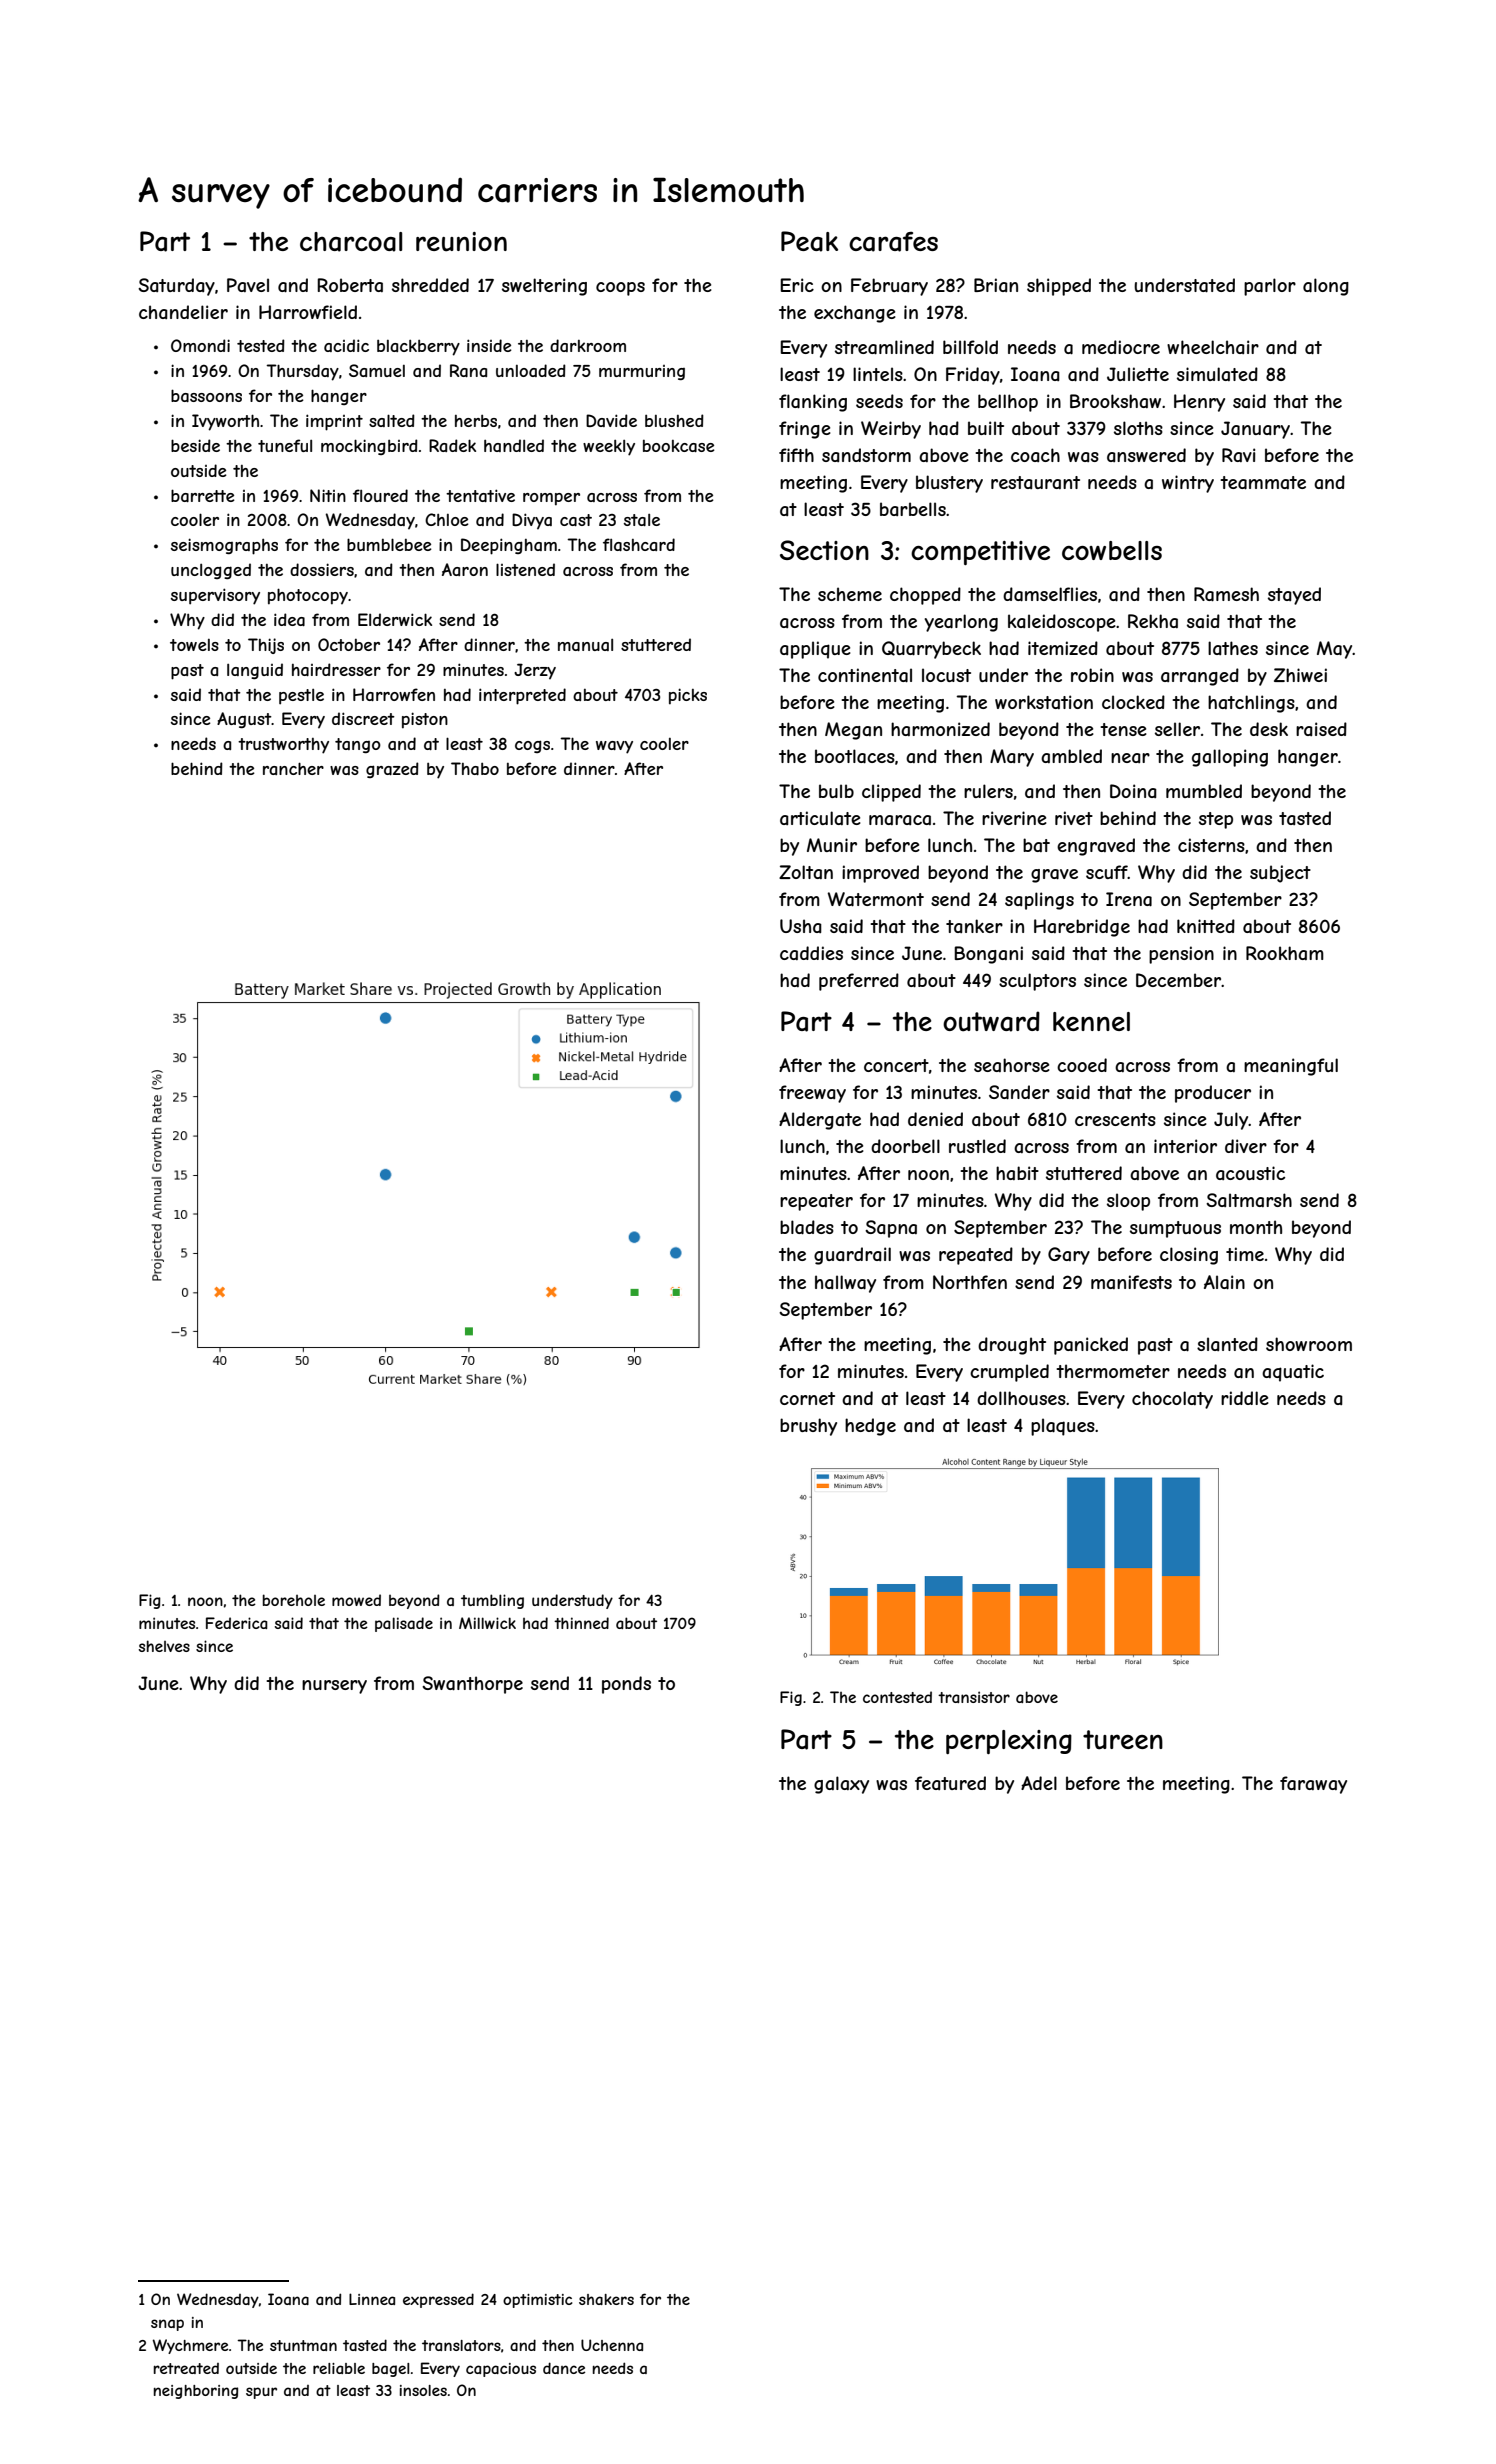  What do you see at coordinates (626, 1685) in the screenshot?
I see `ponds` at bounding box center [626, 1685].
